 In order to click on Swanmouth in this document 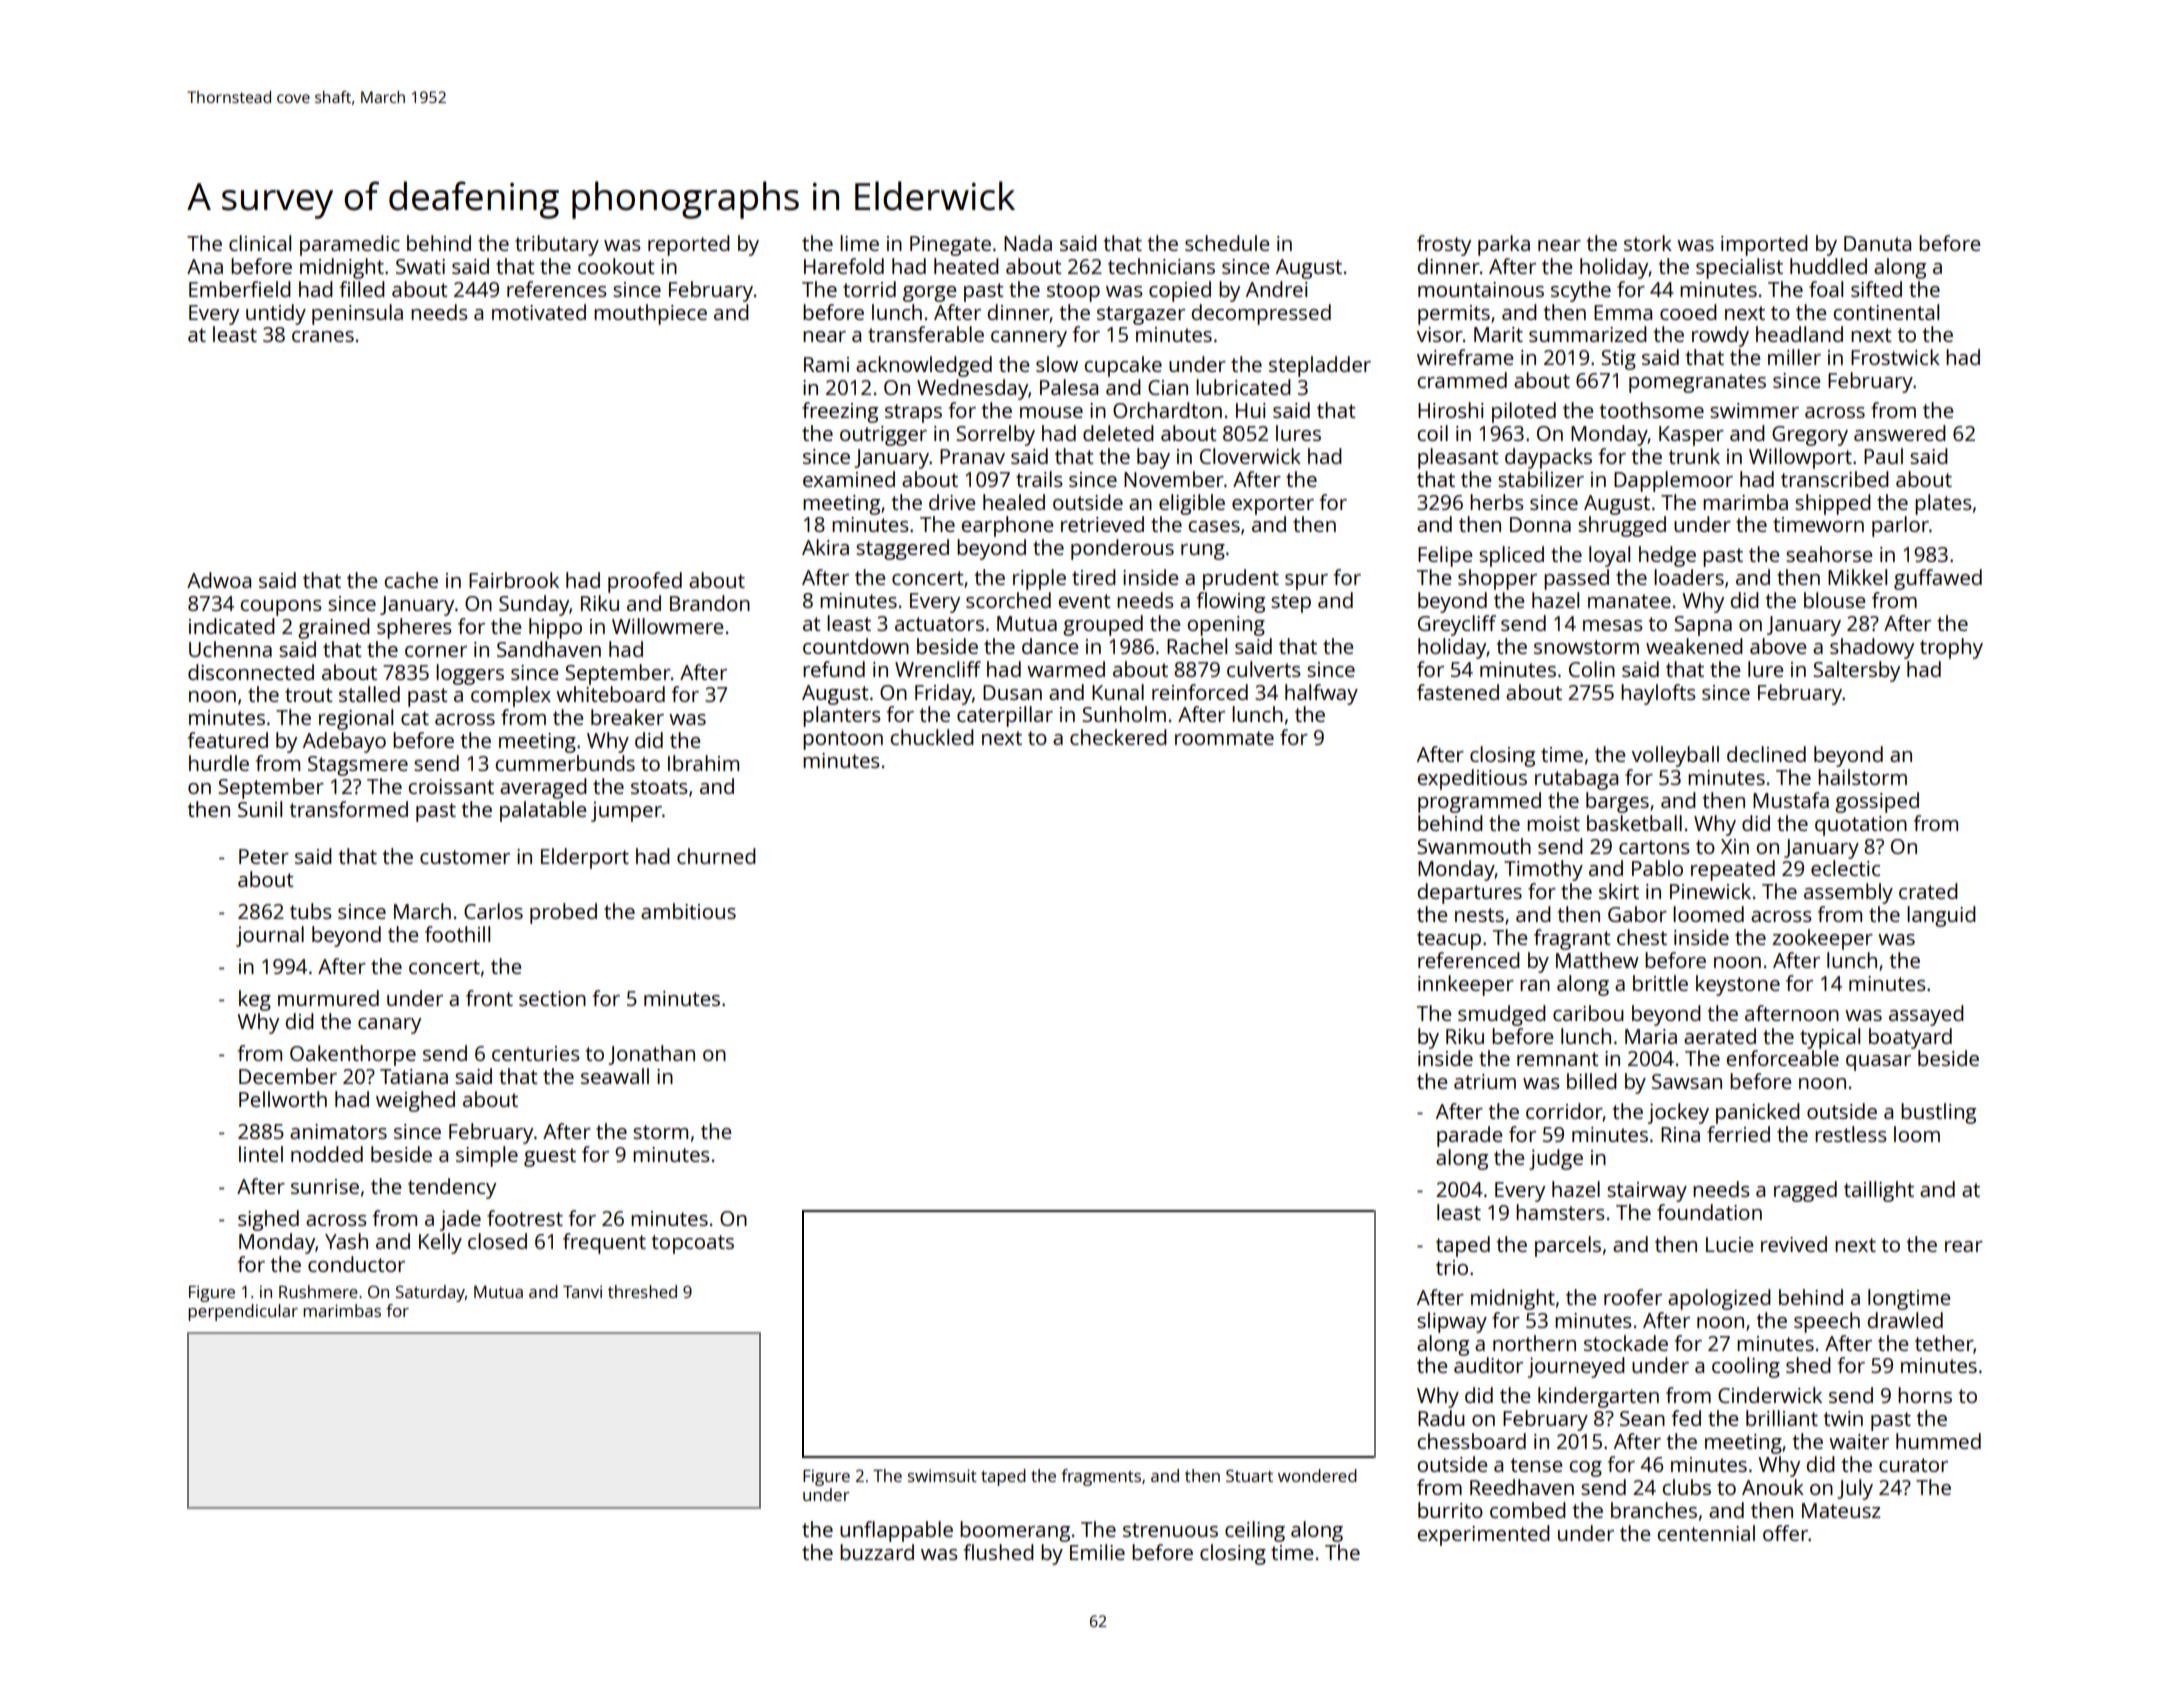, I will do `click(1474, 846)`.
